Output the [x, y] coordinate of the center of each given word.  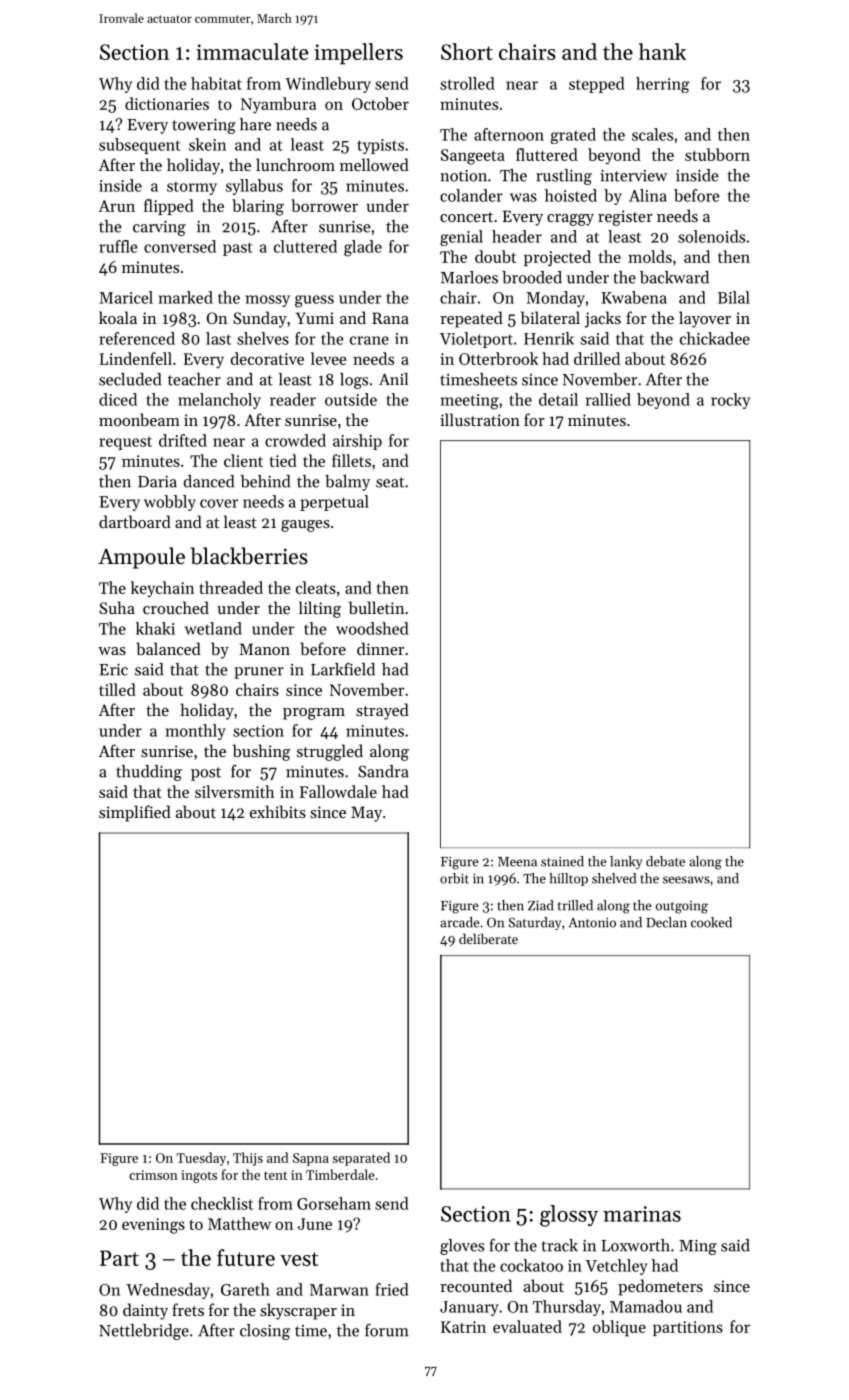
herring [663, 85]
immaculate [252, 51]
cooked [711, 922]
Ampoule [141, 558]
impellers [358, 54]
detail [558, 399]
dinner [380, 648]
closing [265, 1332]
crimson [153, 1175]
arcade [460, 922]
